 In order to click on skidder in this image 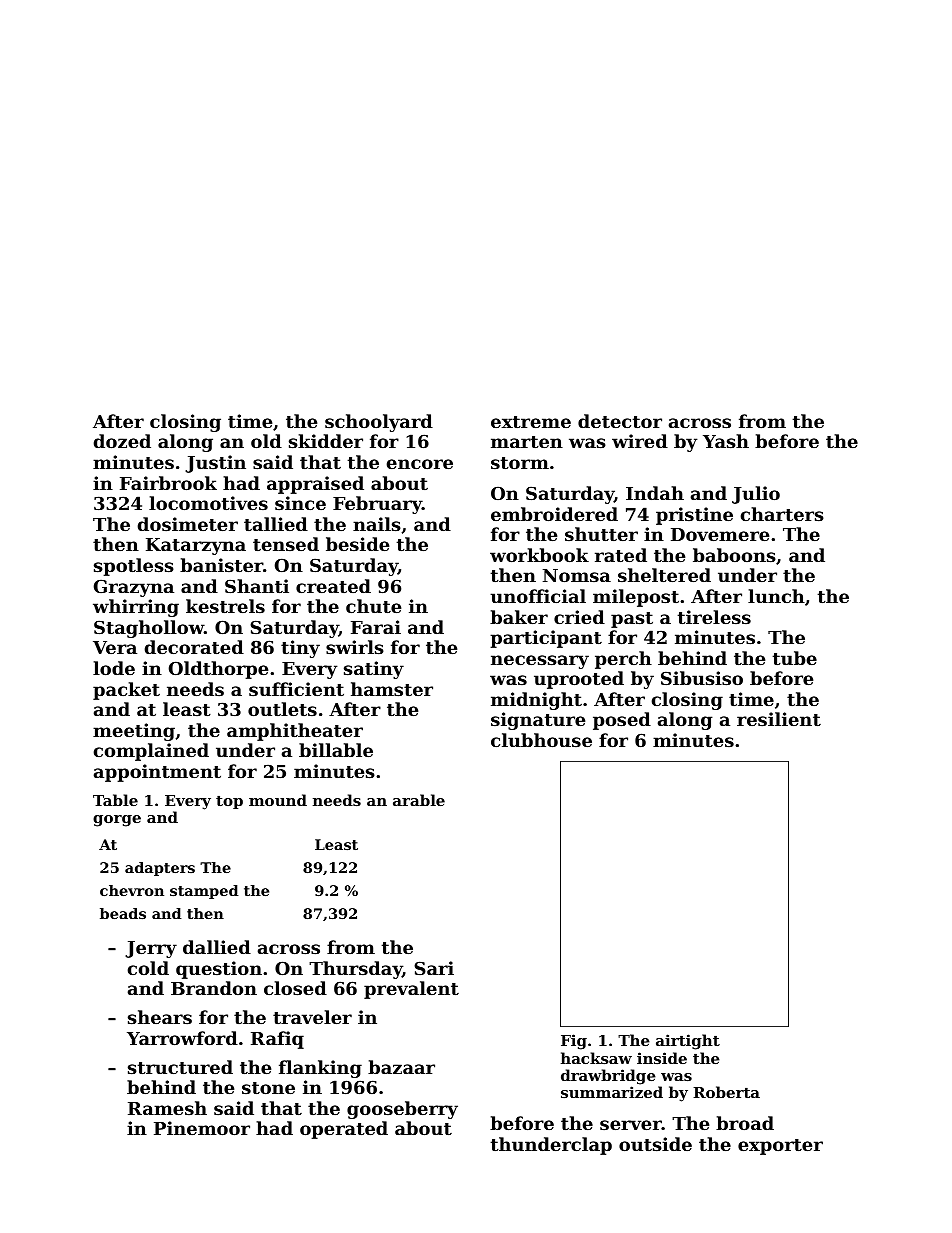, I will do `click(326, 441)`.
